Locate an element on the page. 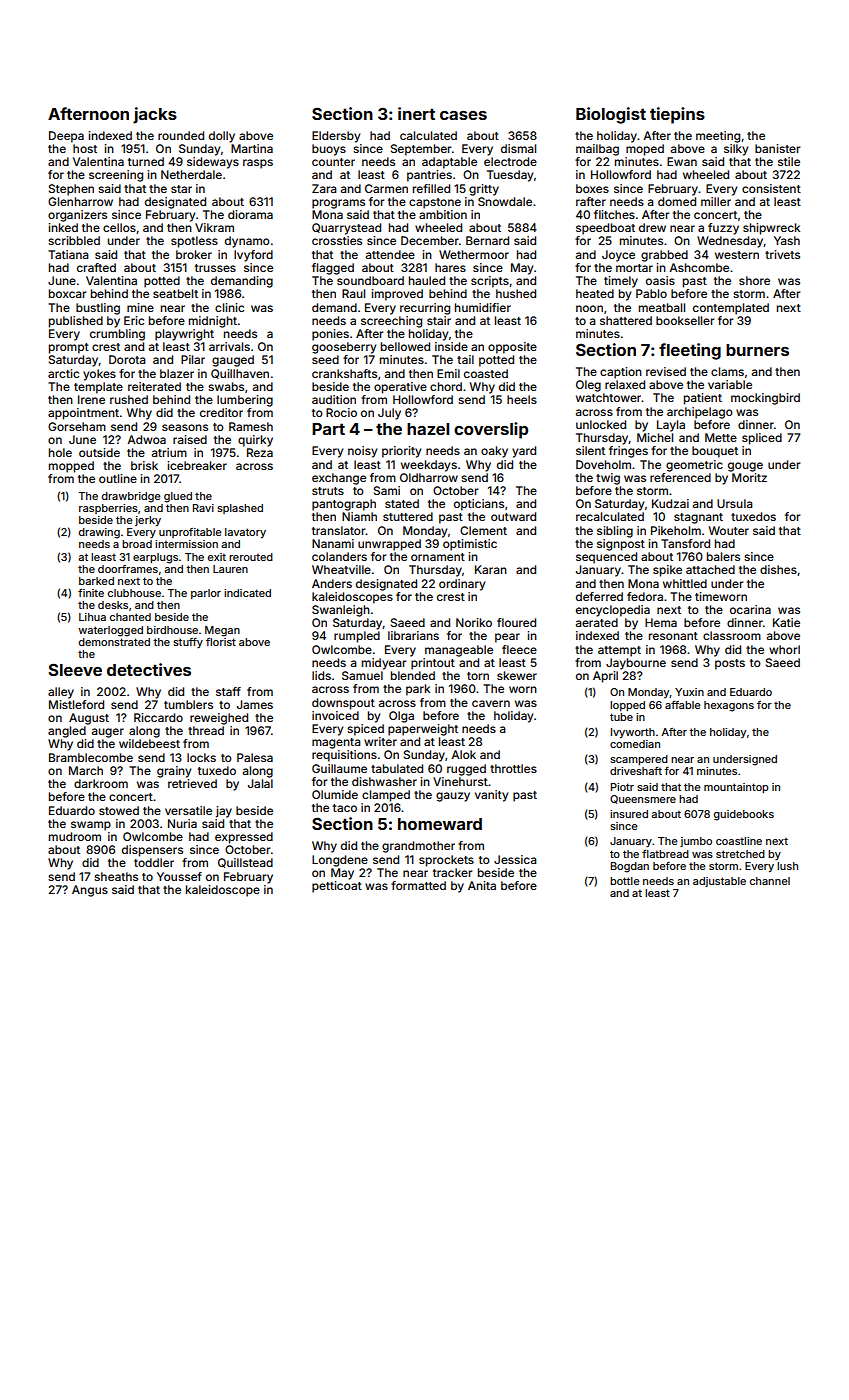 The image size is (849, 1400). magenta is located at coordinates (336, 743).
